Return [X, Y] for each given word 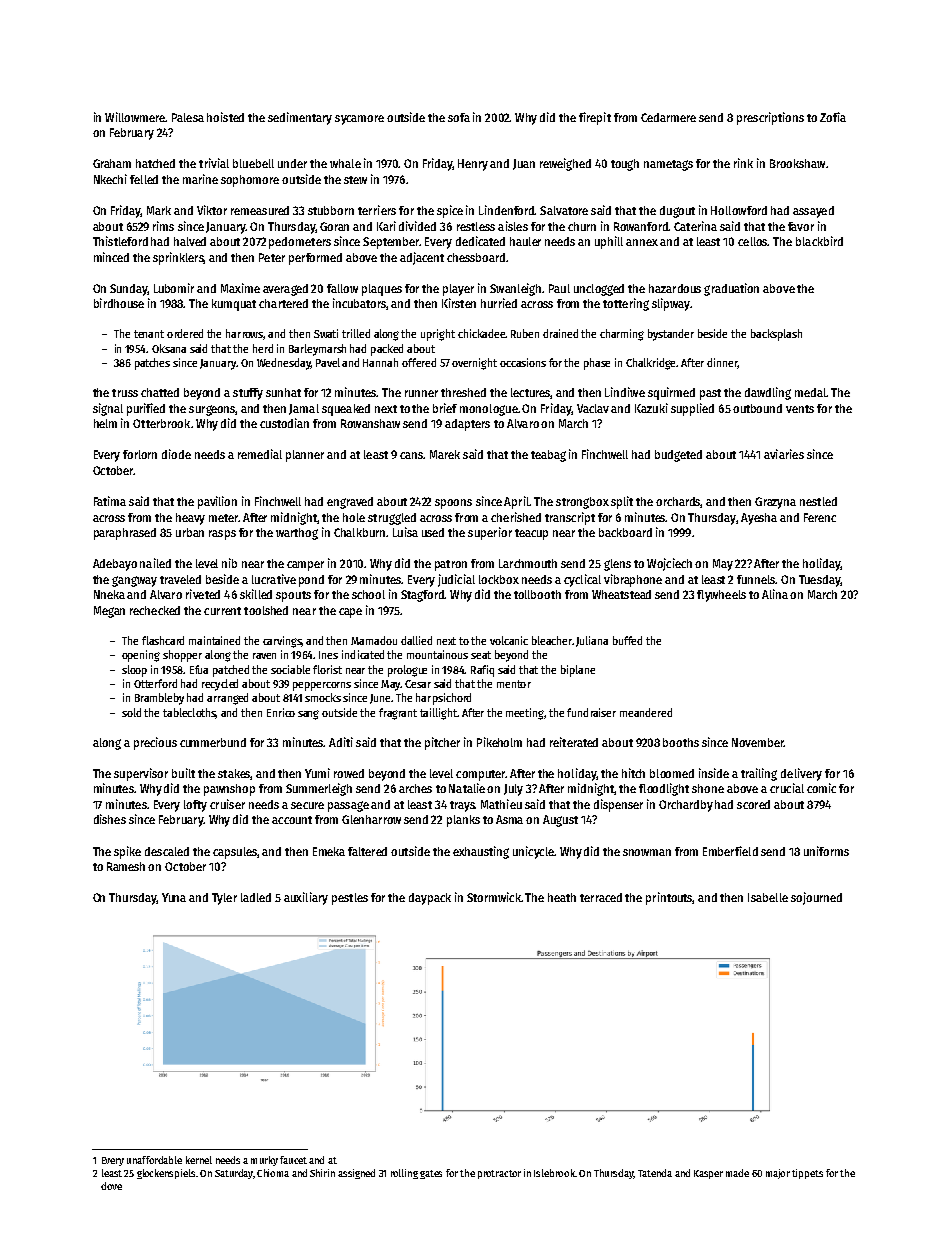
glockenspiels [166, 1174]
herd [263, 348]
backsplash [776, 335]
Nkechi [110, 179]
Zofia [833, 117]
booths [681, 742]
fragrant [398, 714]
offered [419, 362]
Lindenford [507, 210]
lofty [195, 806]
